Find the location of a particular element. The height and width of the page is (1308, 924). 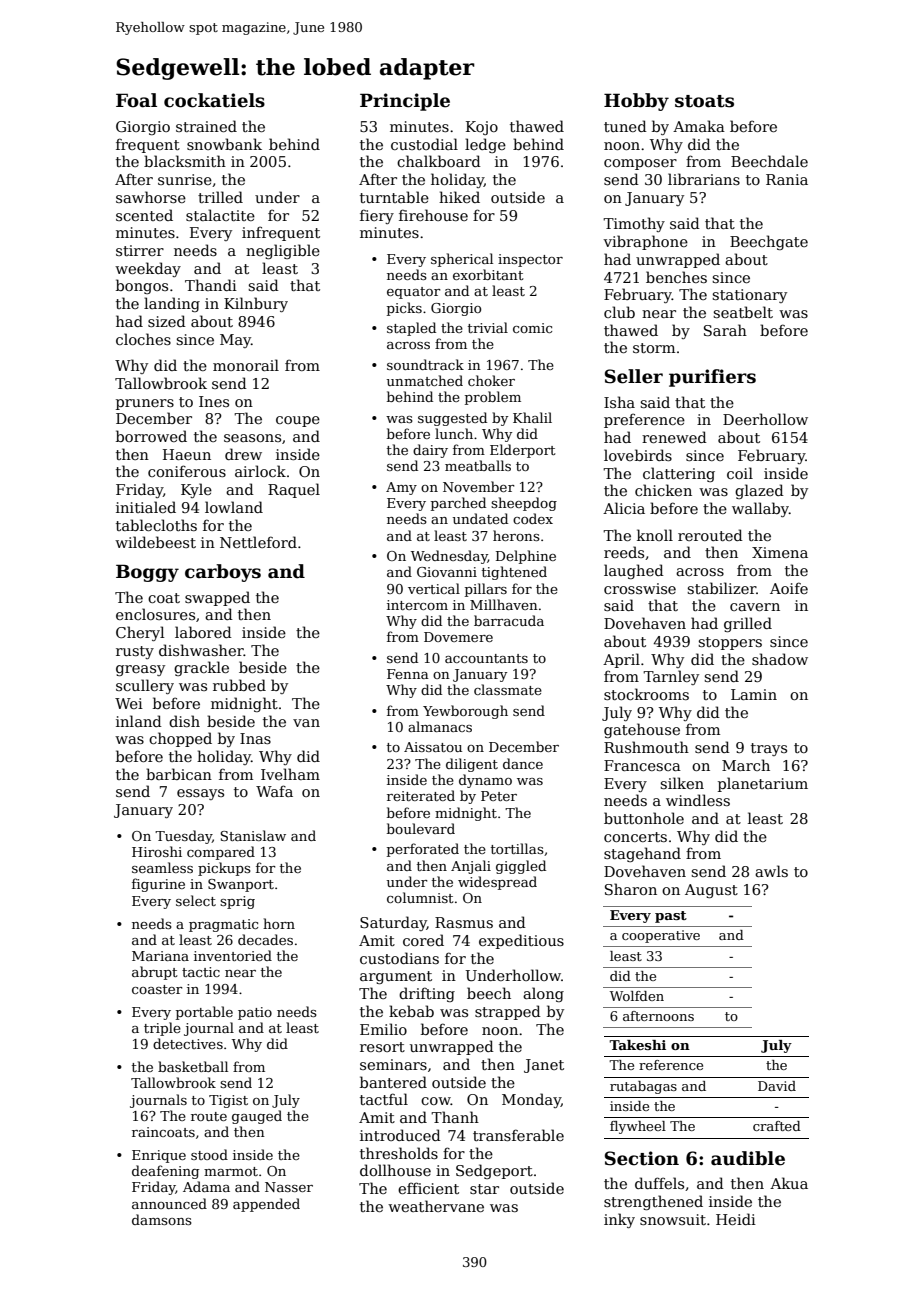

weathervane is located at coordinates (436, 1206).
